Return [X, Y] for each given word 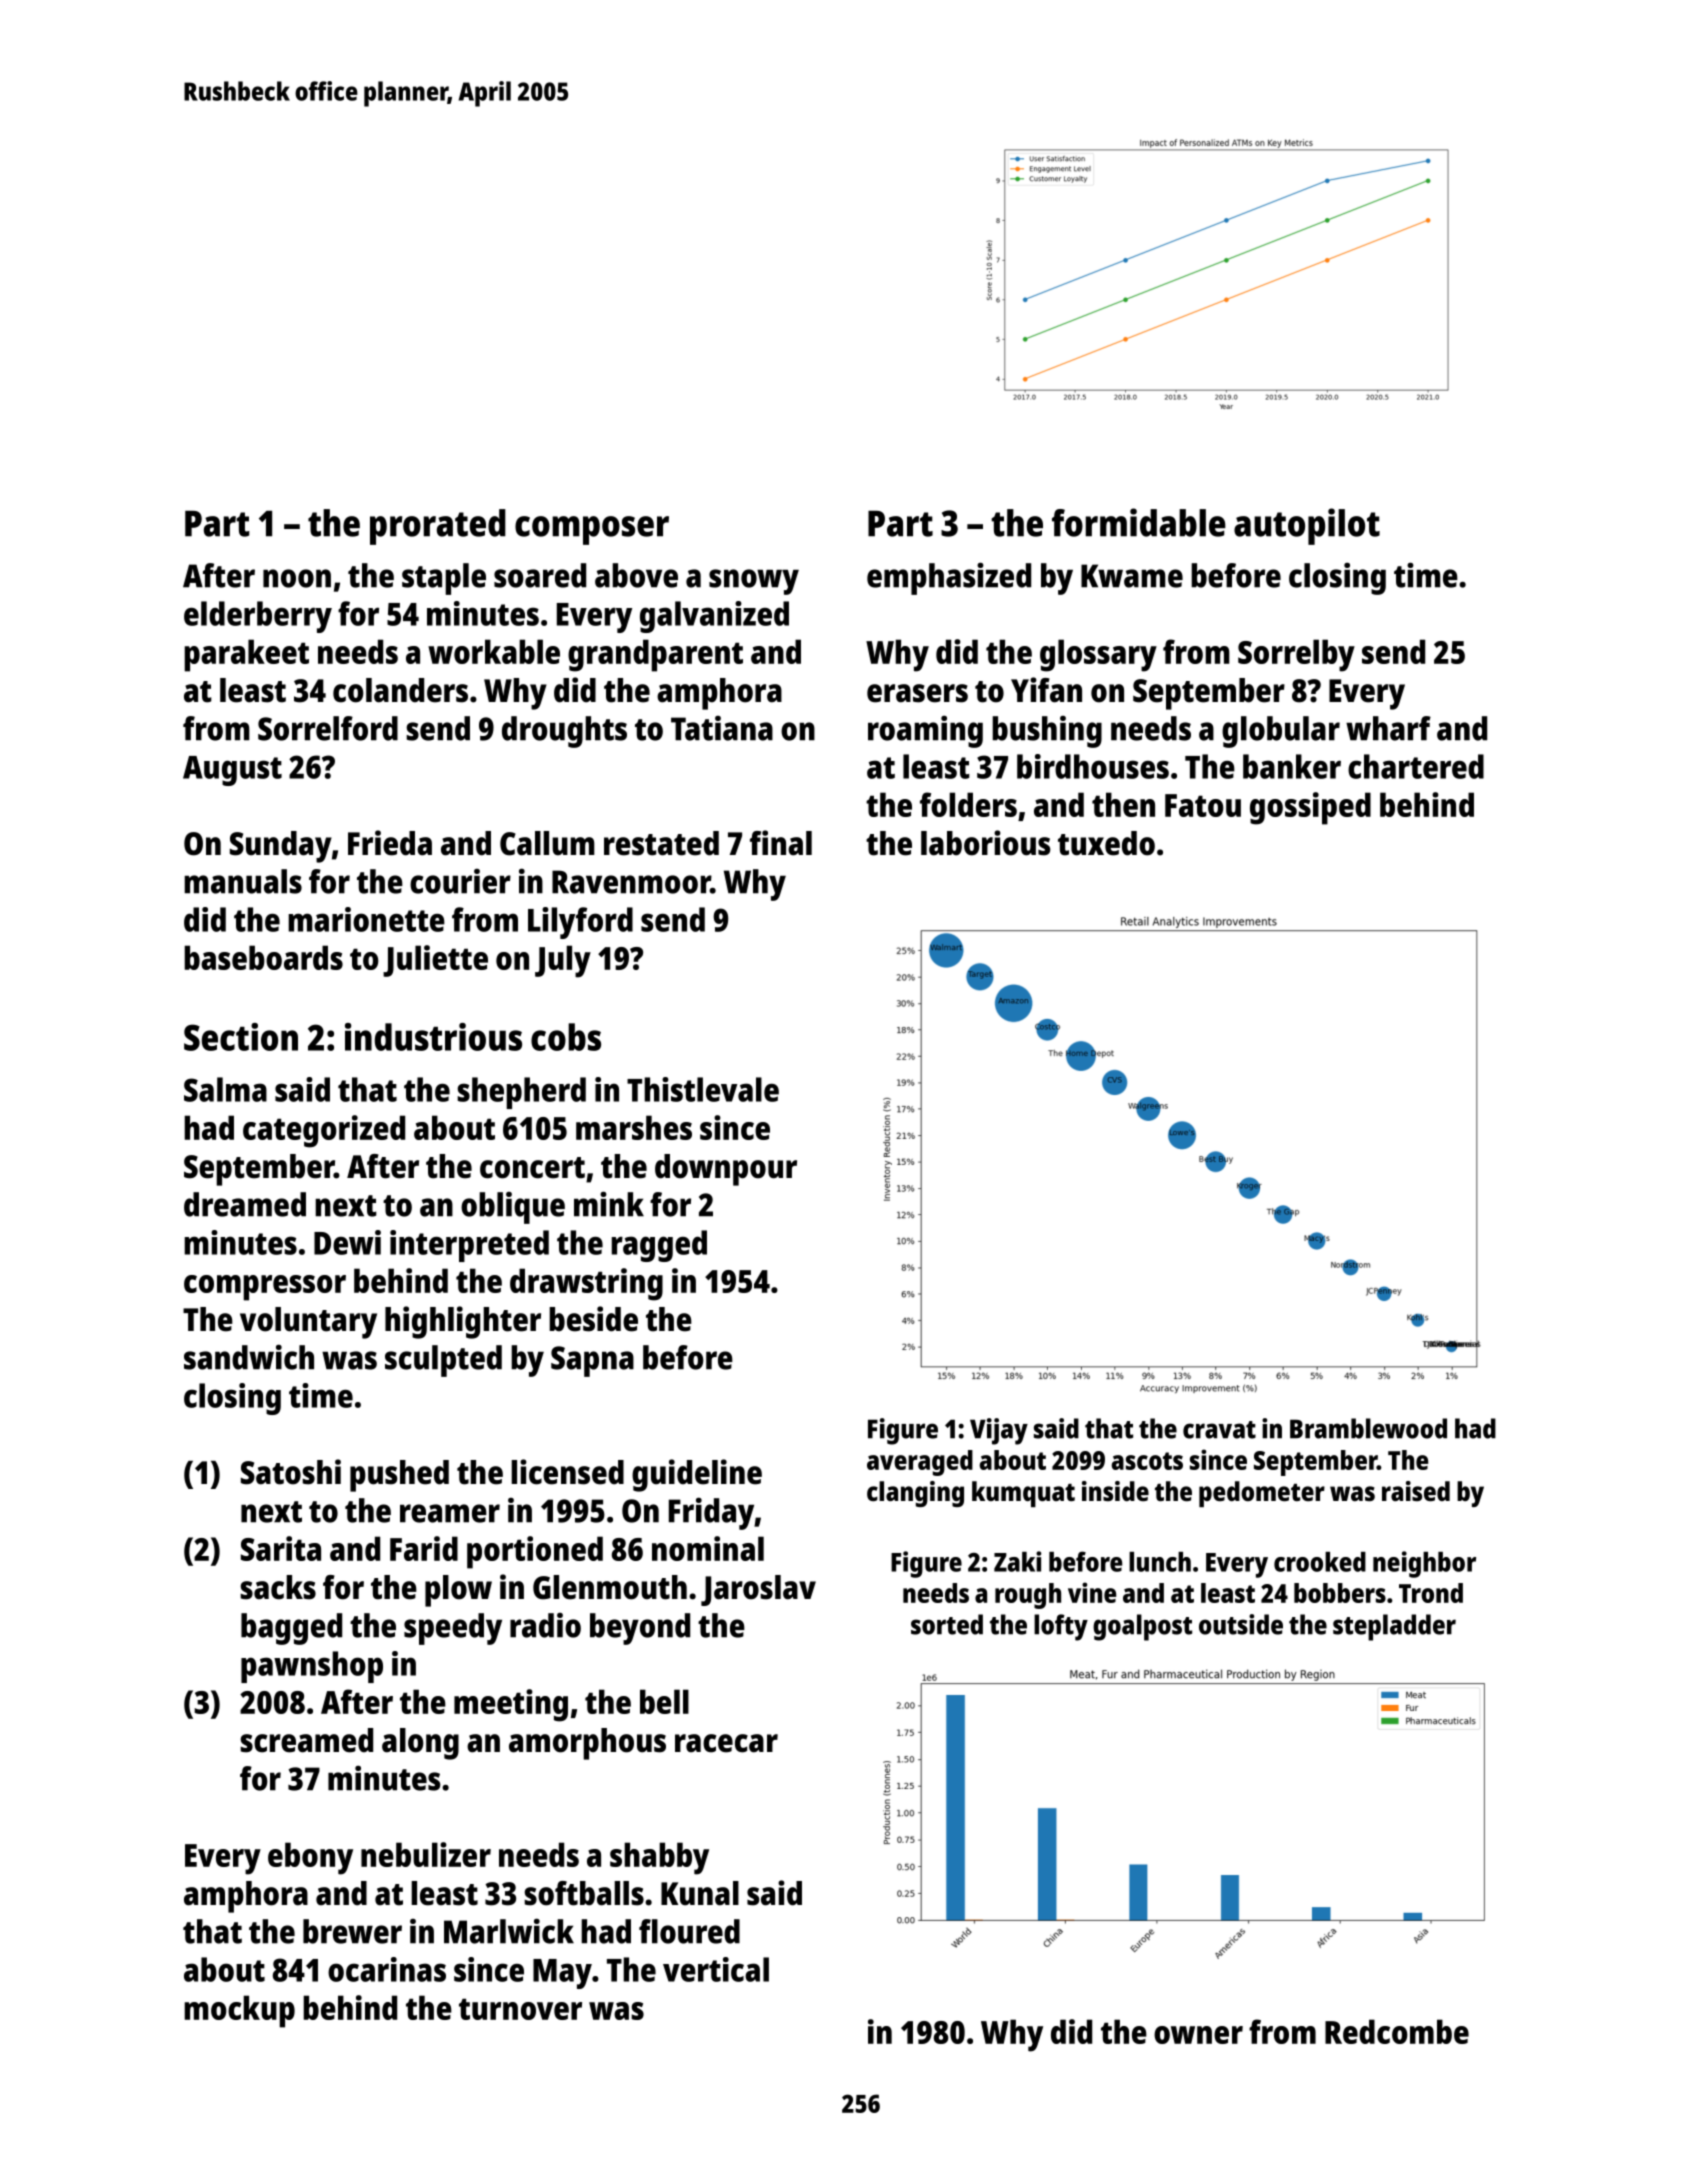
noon [297, 578]
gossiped [1310, 808]
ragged [659, 1246]
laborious [986, 843]
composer [592, 530]
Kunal [700, 1893]
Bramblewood [1368, 1428]
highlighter [463, 1322]
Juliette [435, 961]
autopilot [1307, 526]
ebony [310, 1858]
